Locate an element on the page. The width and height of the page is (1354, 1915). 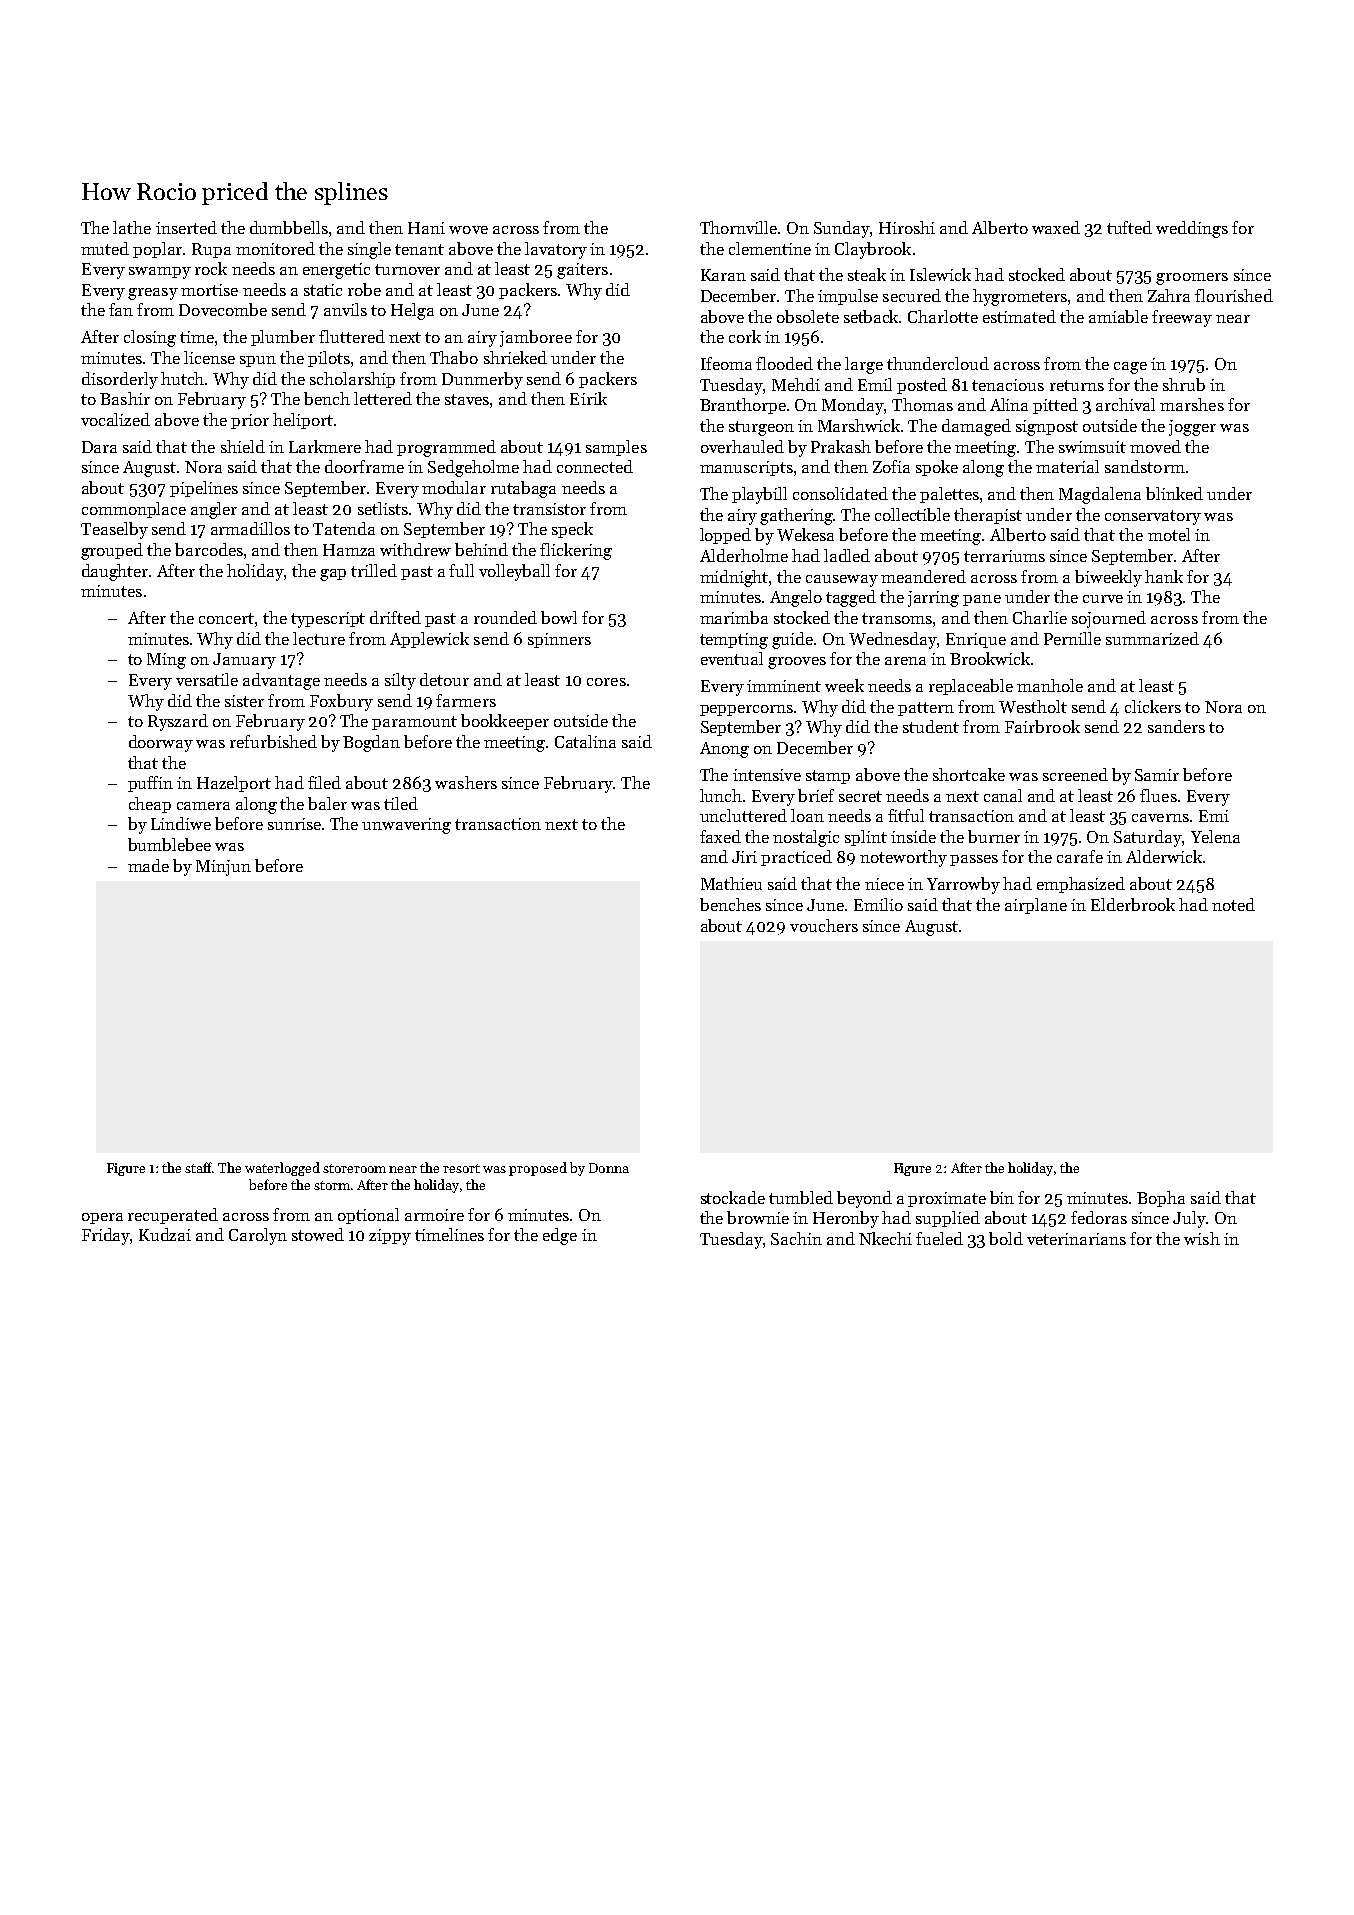
shortcake is located at coordinates (969, 774).
